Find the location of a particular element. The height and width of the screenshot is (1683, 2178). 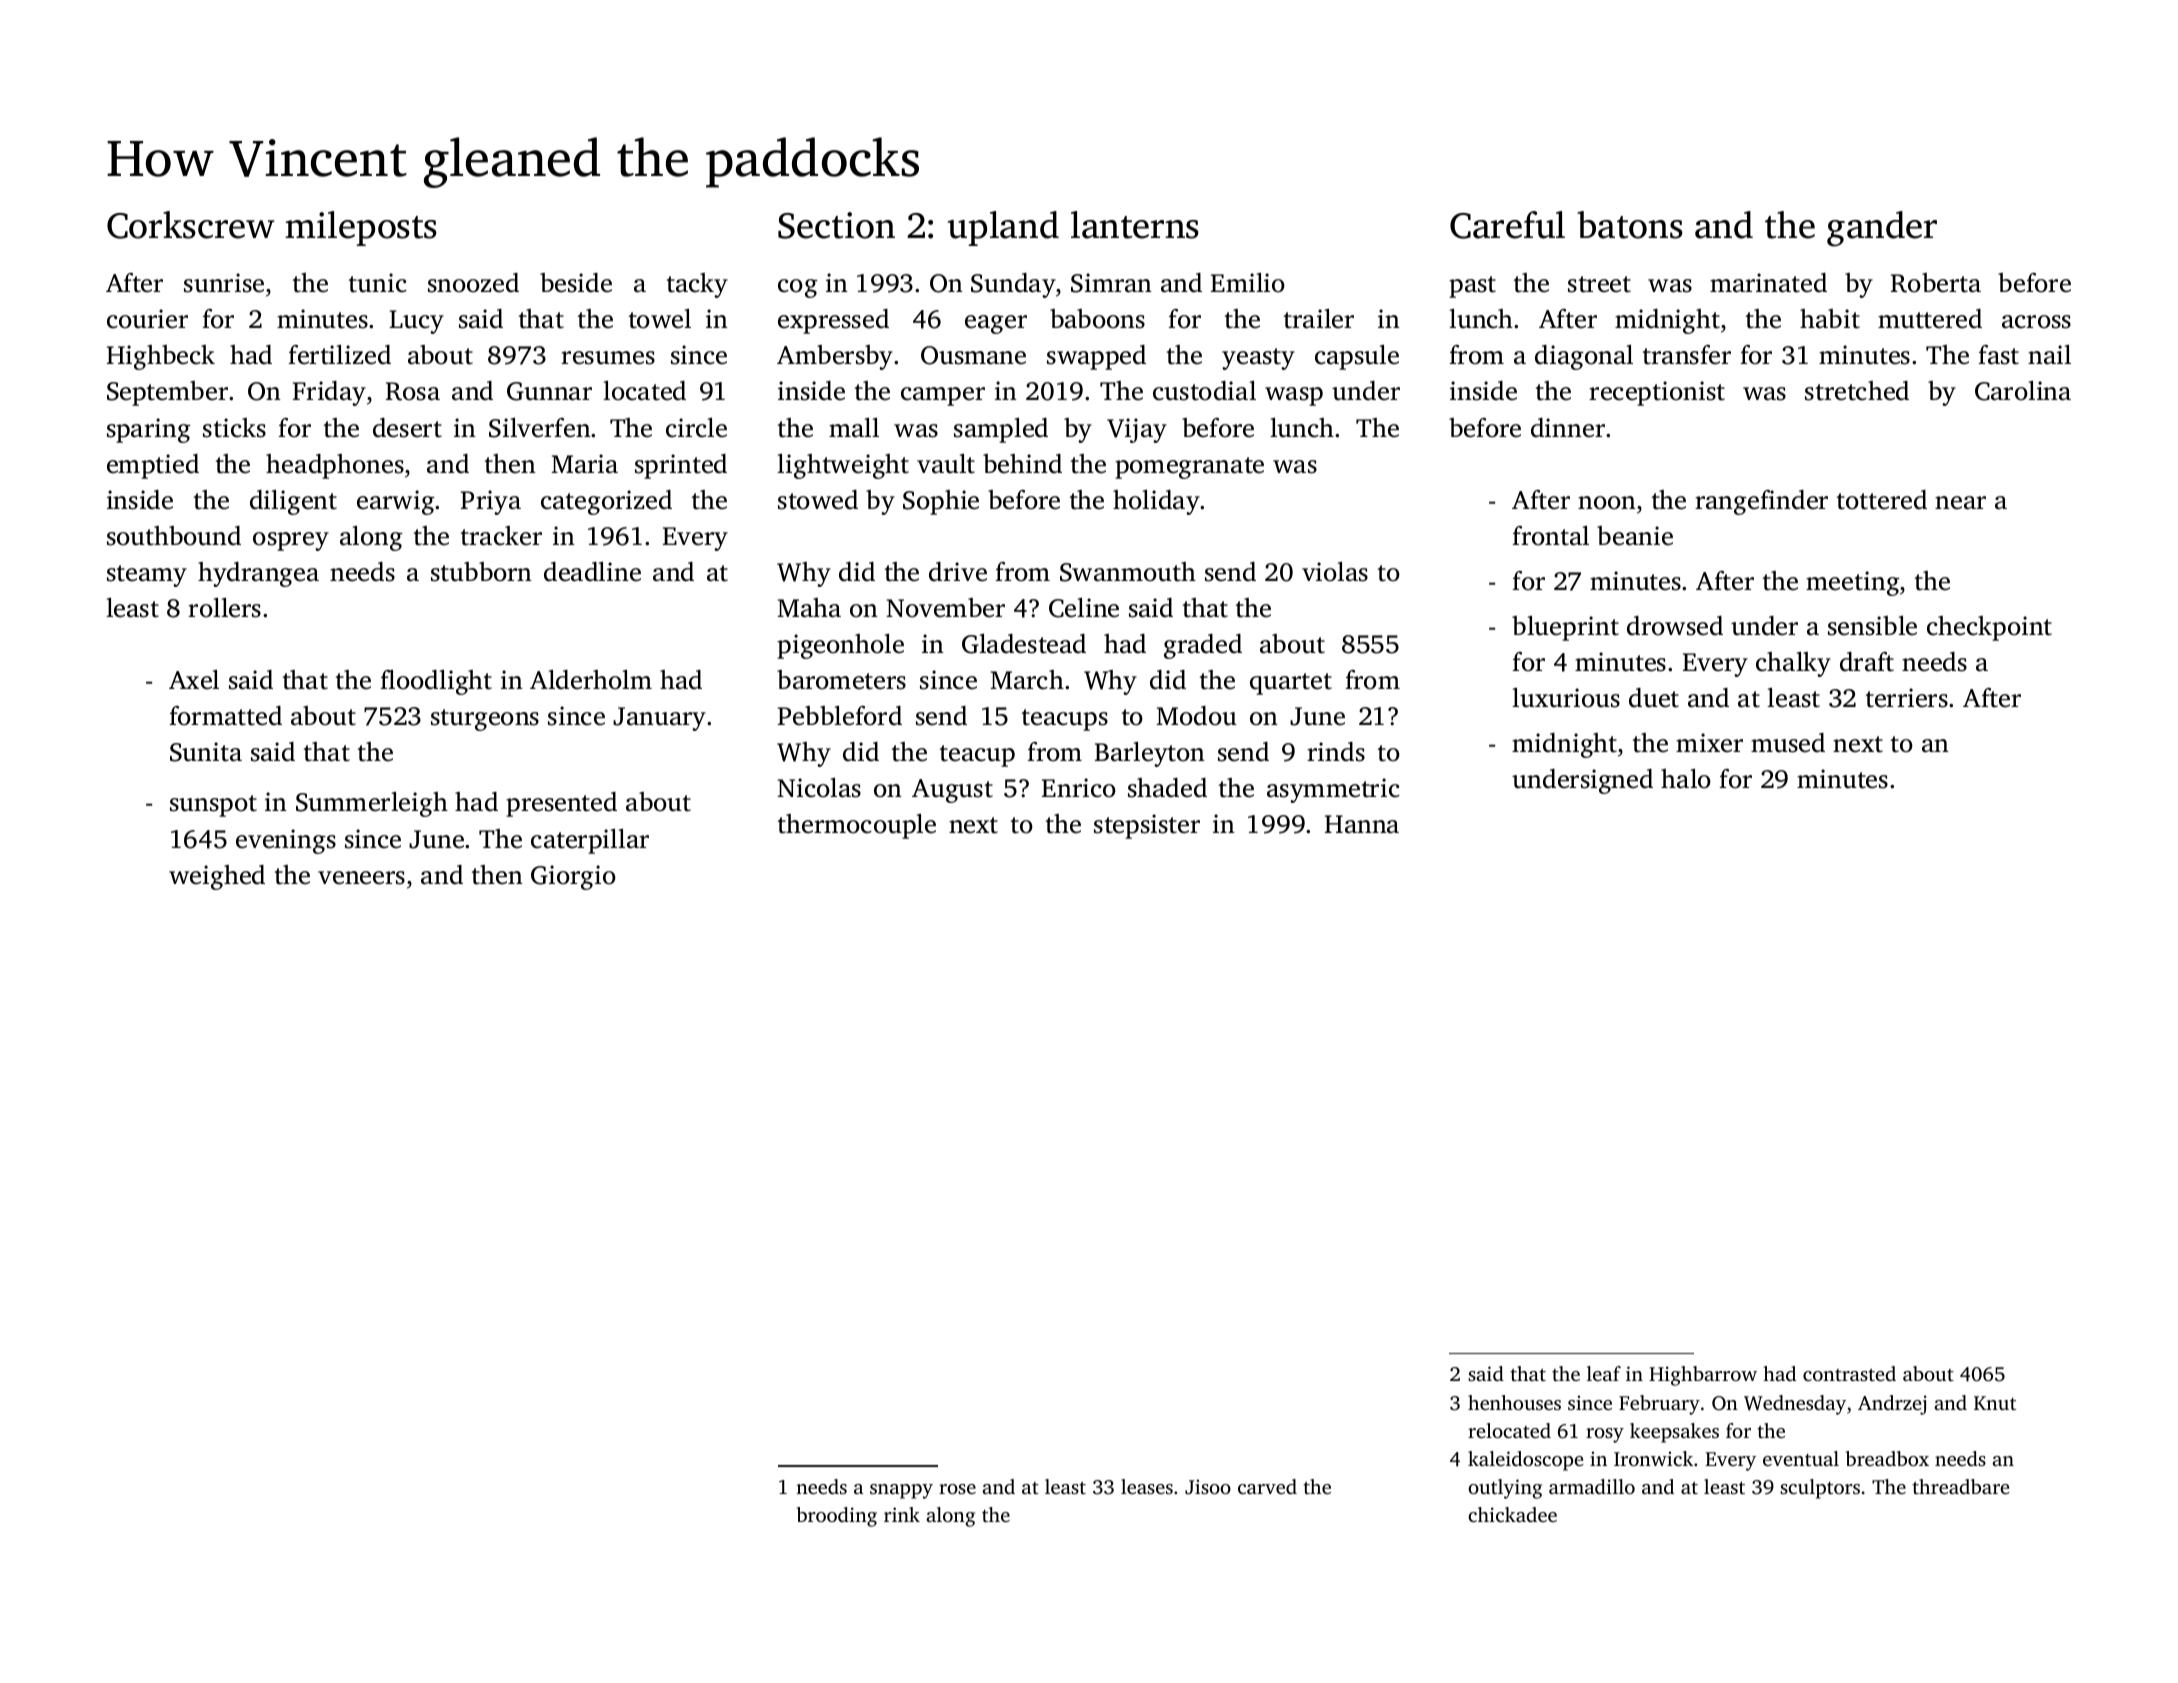

mileposts is located at coordinates (361, 228).
